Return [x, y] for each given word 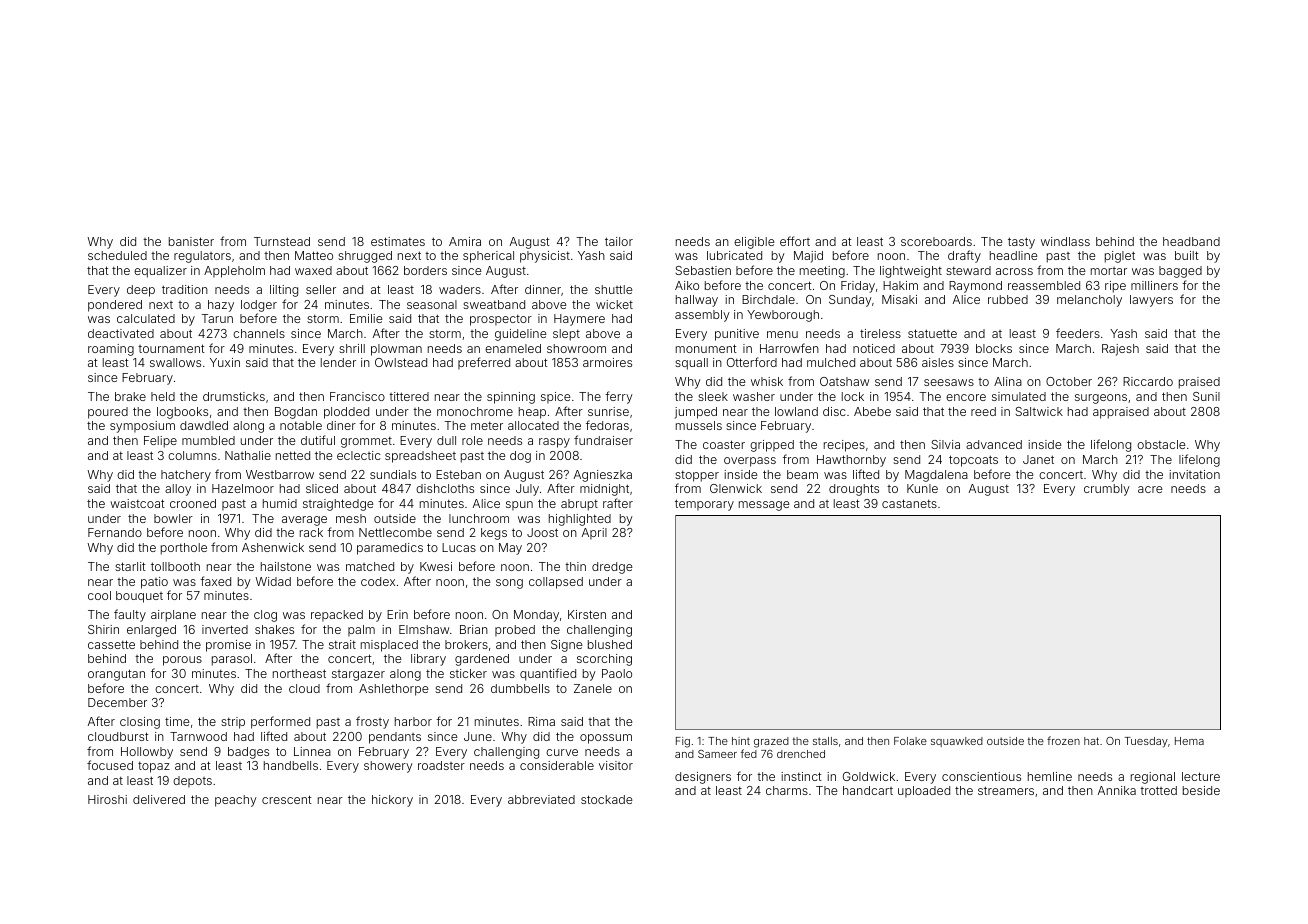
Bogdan [296, 413]
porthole [184, 549]
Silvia [945, 444]
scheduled [117, 255]
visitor [616, 765]
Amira [465, 241]
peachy [236, 801]
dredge [612, 568]
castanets [909, 503]
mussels [699, 425]
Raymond [975, 287]
